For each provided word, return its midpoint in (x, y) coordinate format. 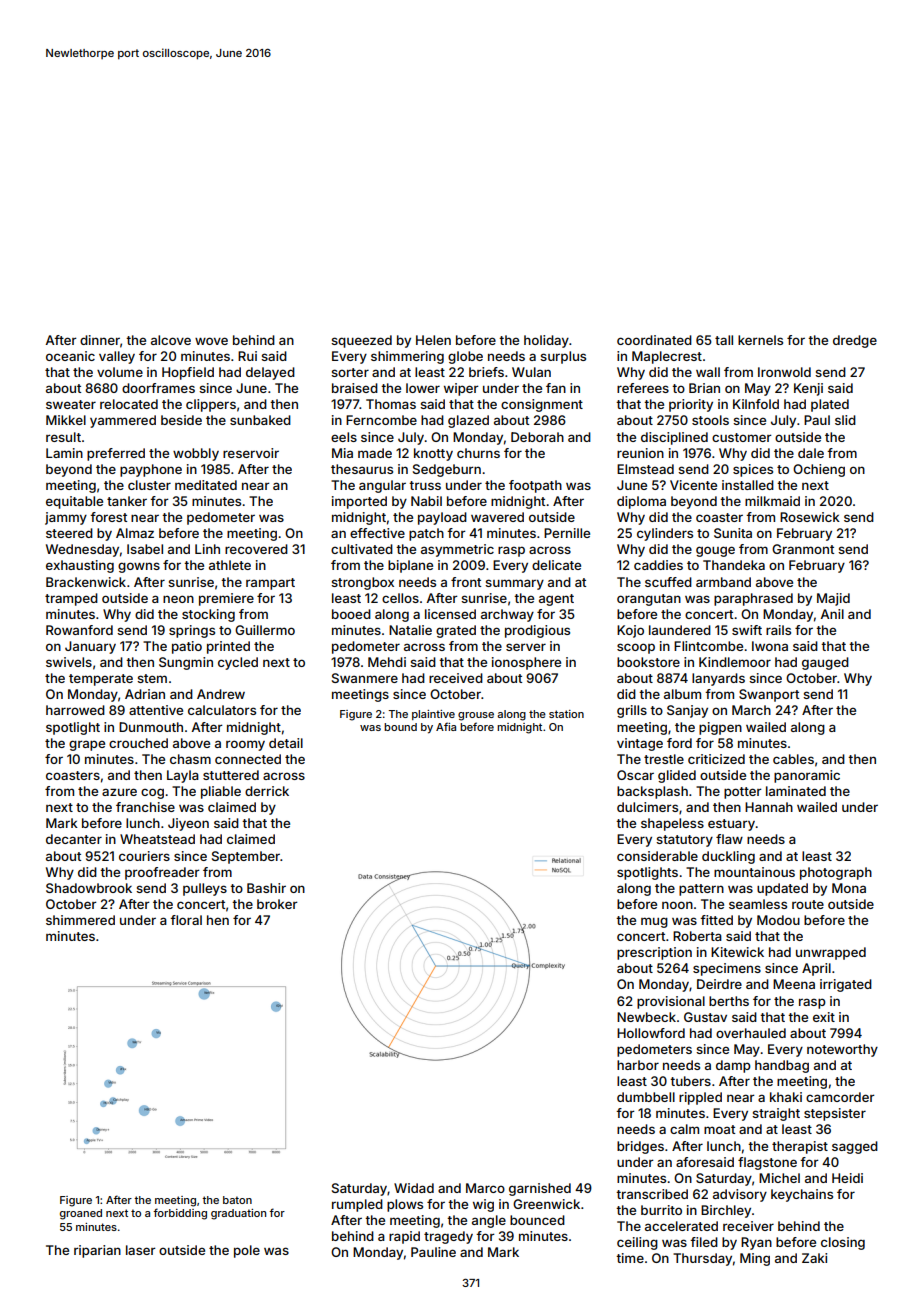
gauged (825, 663)
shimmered (80, 920)
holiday (546, 341)
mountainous (754, 872)
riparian (97, 1251)
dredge (855, 341)
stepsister (835, 1114)
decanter (74, 839)
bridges (640, 1147)
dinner (100, 340)
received (456, 678)
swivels (69, 662)
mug (654, 922)
